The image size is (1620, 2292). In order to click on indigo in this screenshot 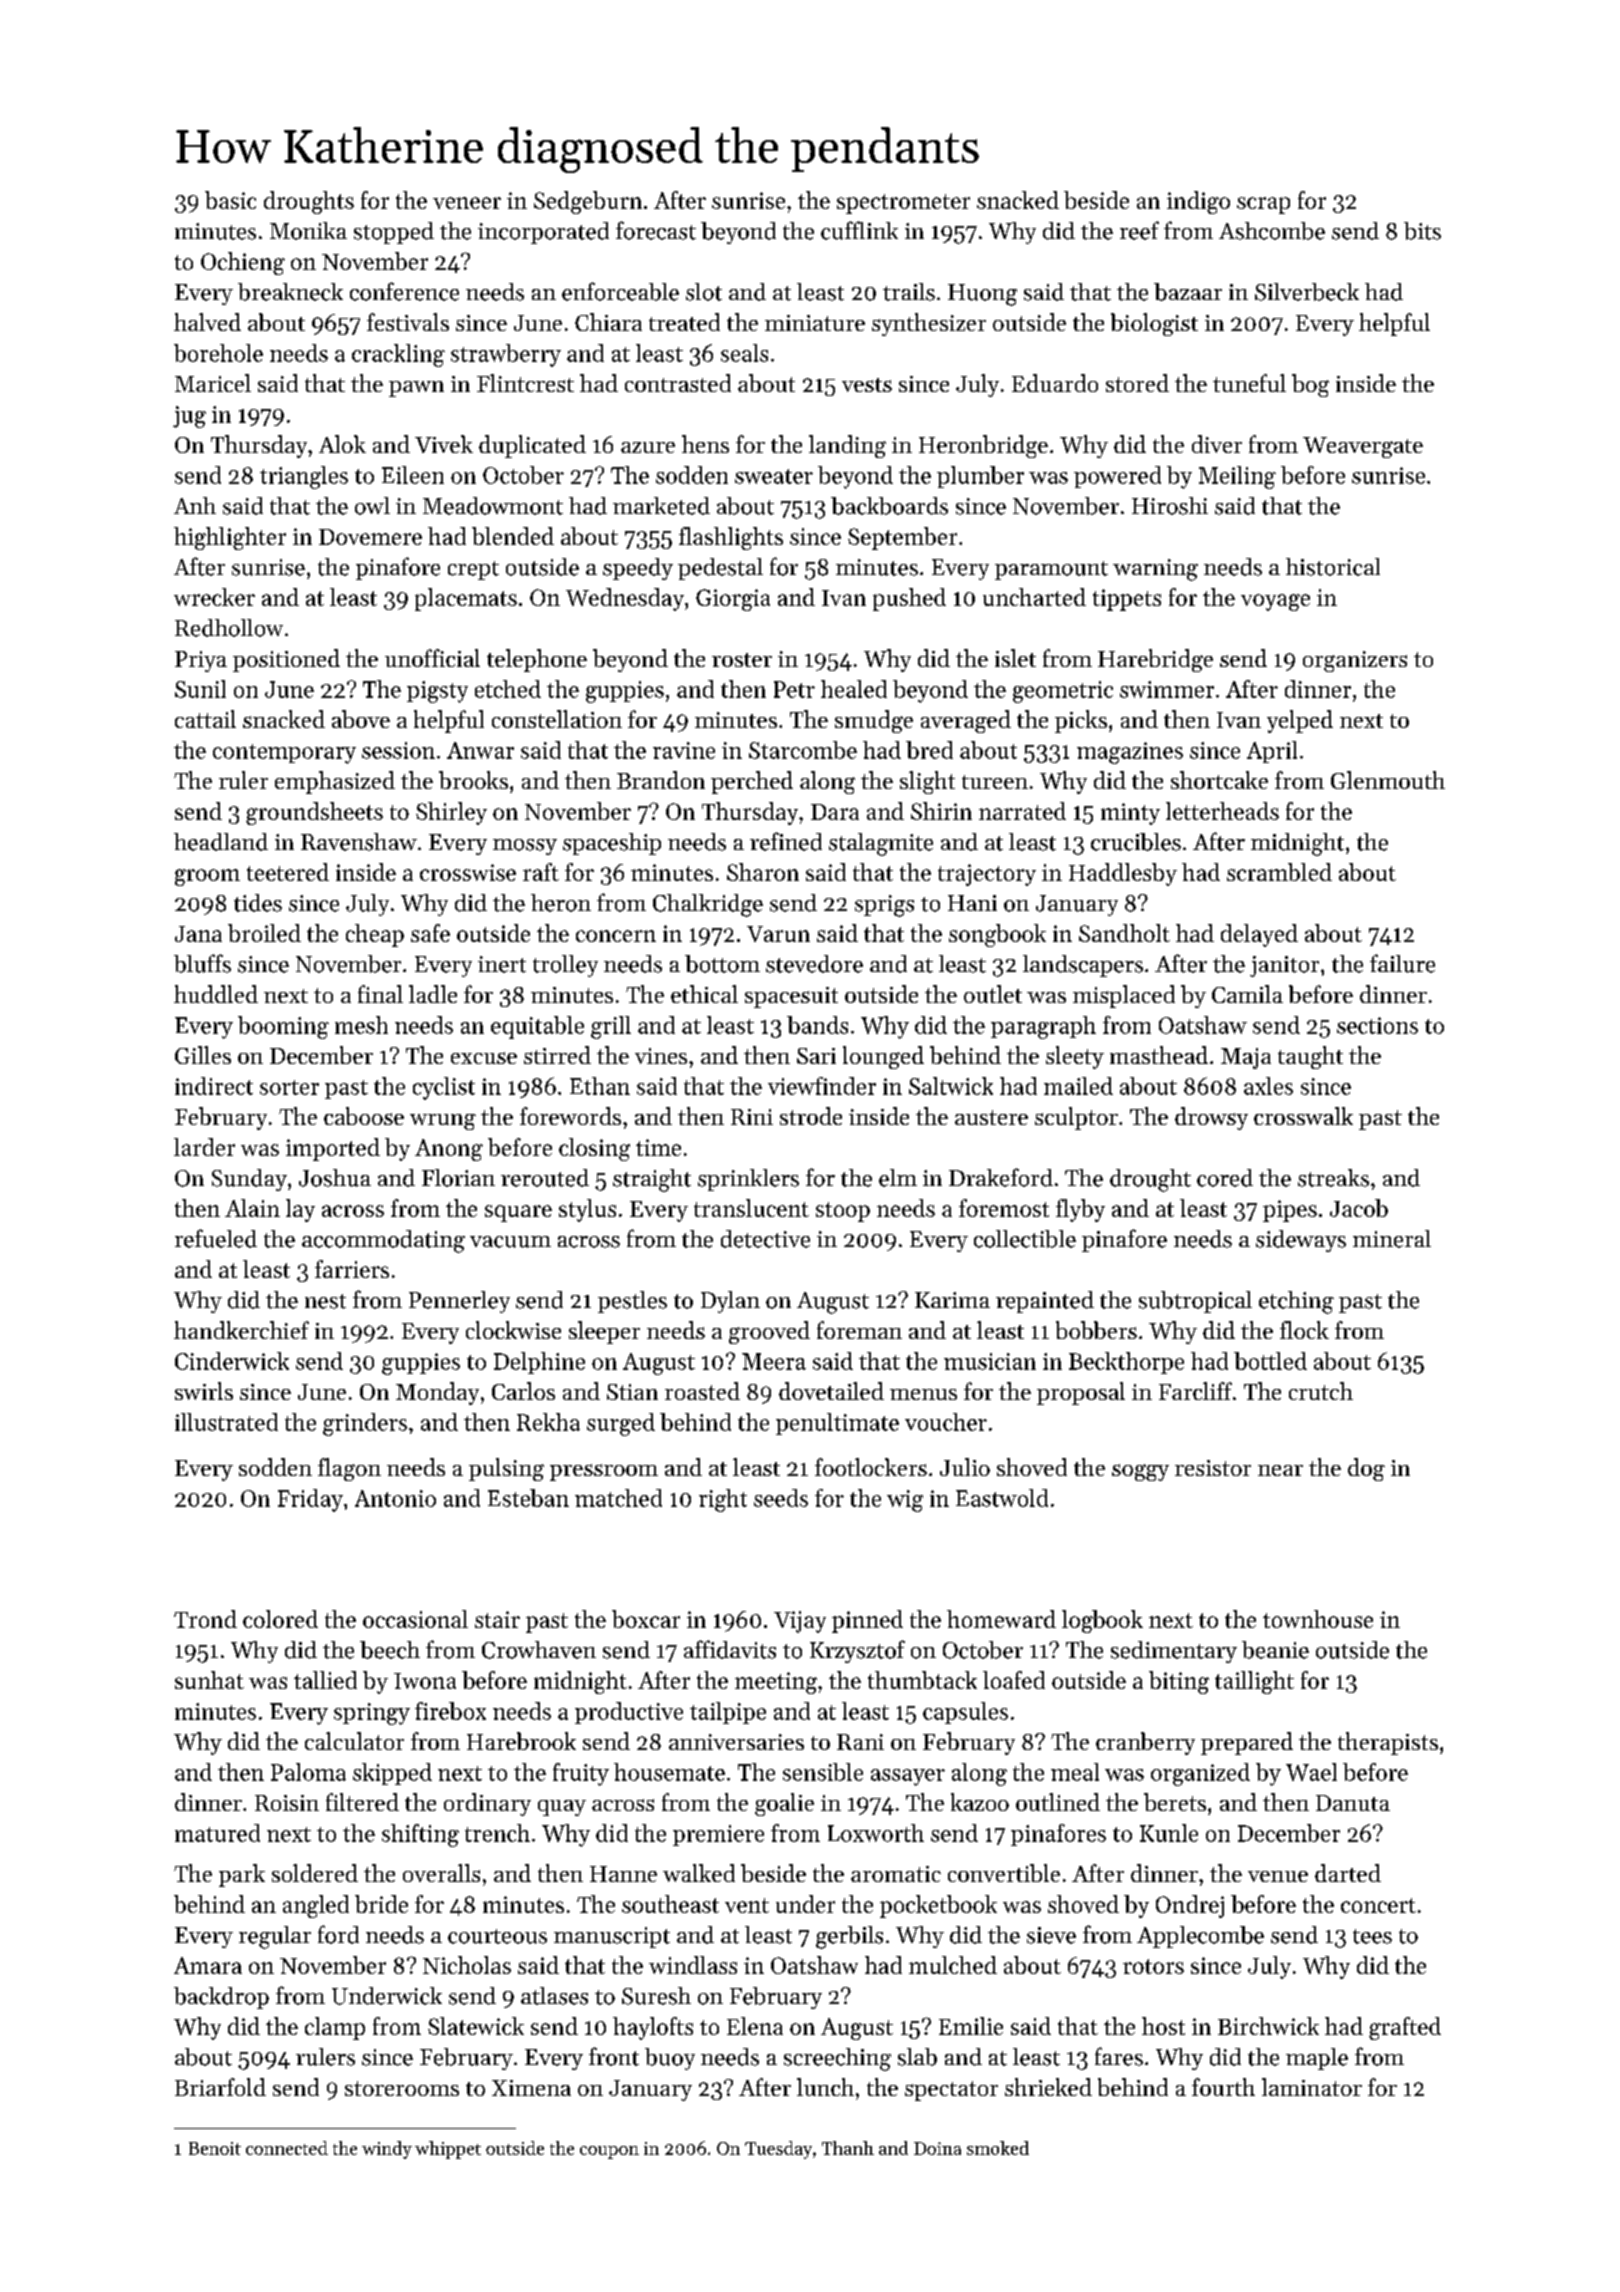, I will do `click(1198, 202)`.
